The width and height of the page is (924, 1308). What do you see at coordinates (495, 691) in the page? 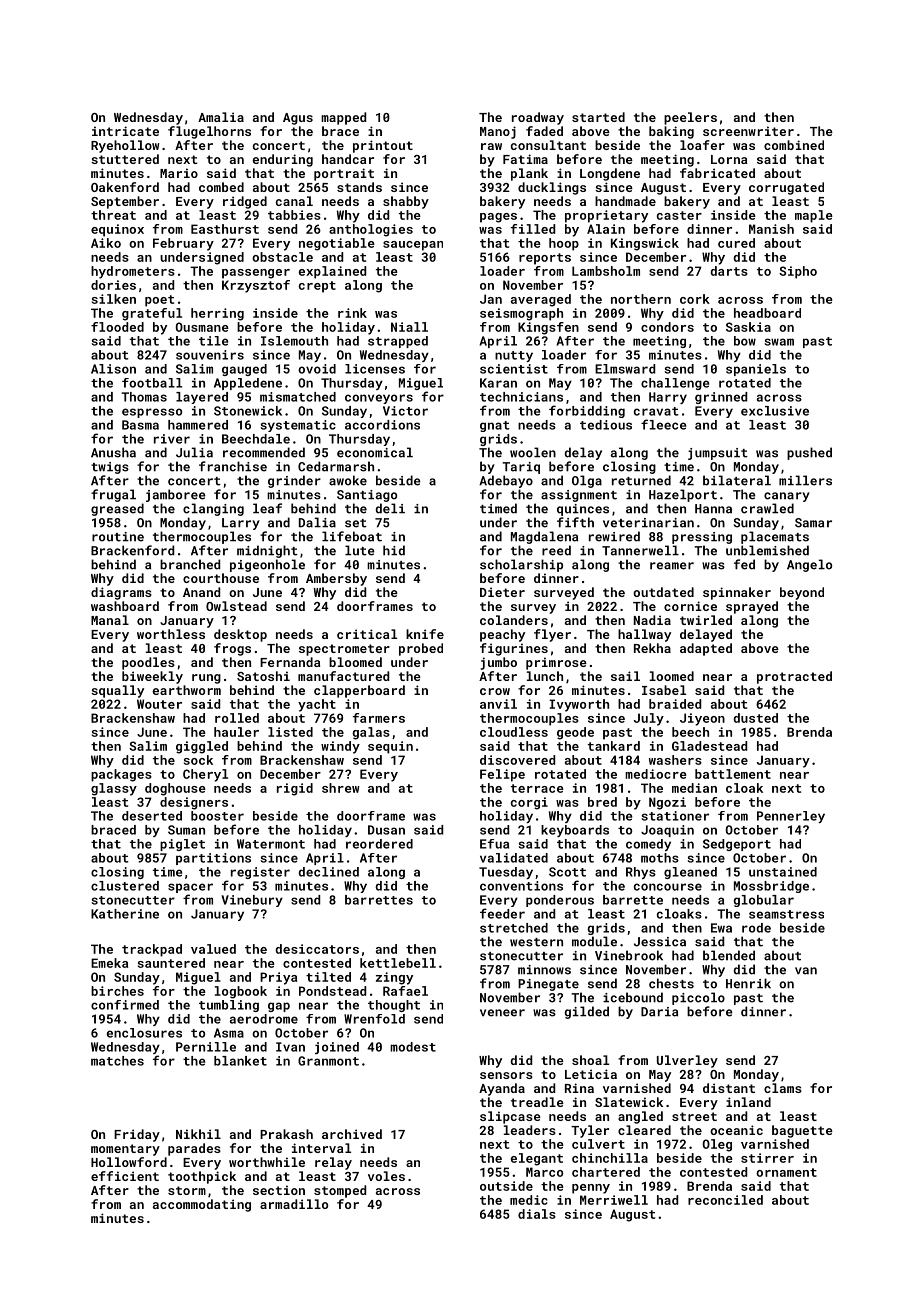
I see `crow` at bounding box center [495, 691].
